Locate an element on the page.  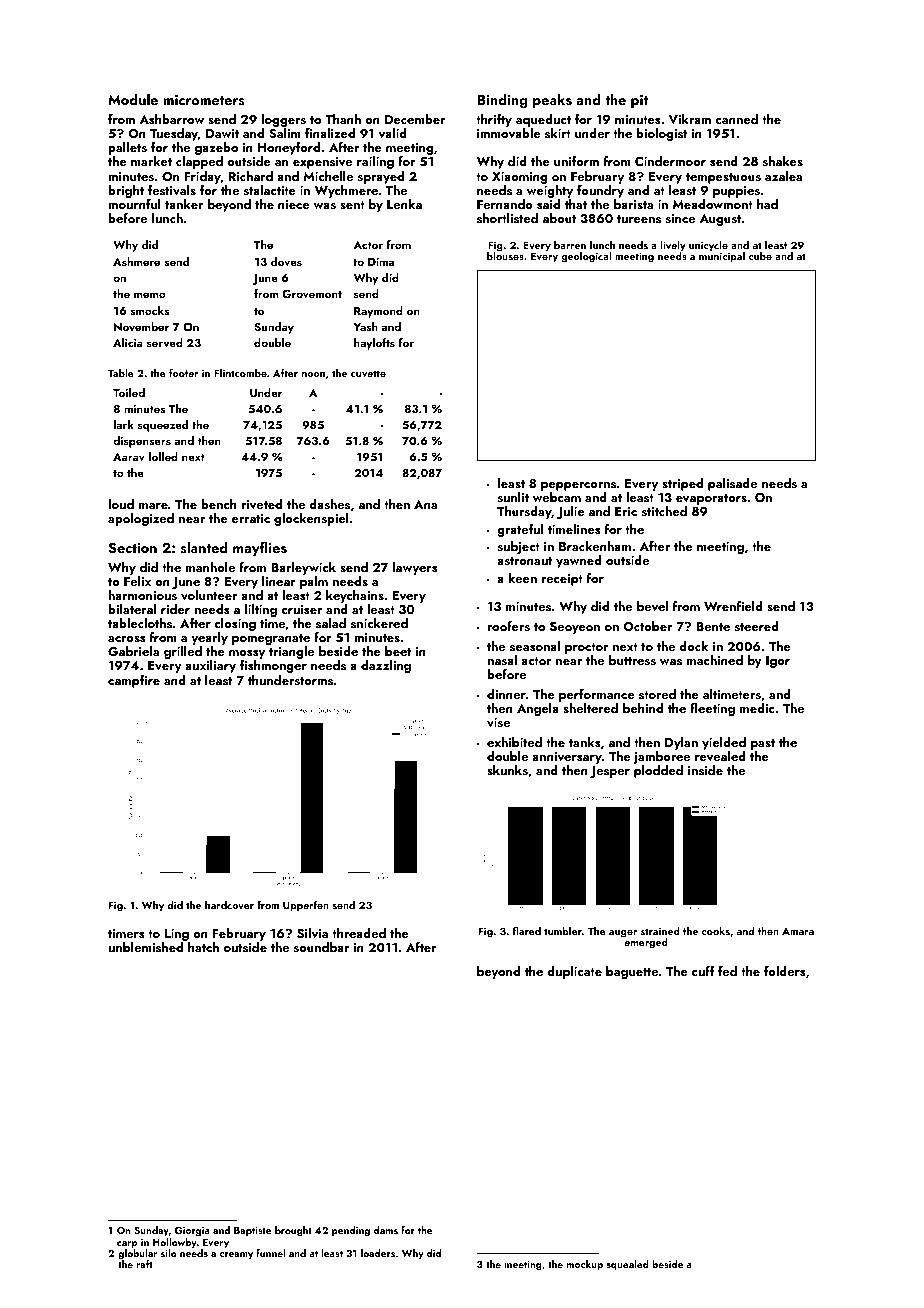
said is located at coordinates (548, 204).
